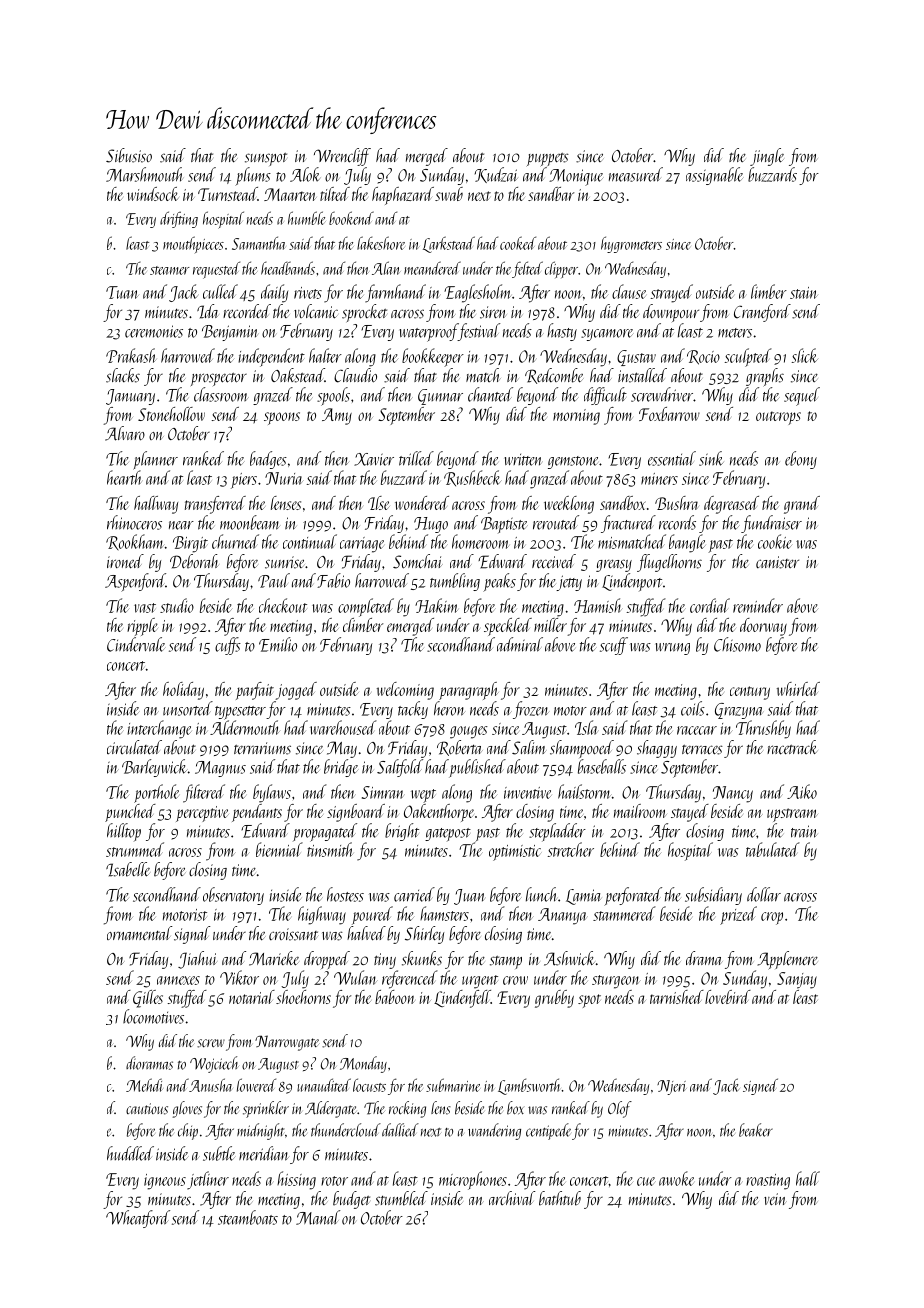 The width and height of the screenshot is (924, 1308). Describe the element at coordinates (657, 749) in the screenshot. I see `shaggy` at that location.
